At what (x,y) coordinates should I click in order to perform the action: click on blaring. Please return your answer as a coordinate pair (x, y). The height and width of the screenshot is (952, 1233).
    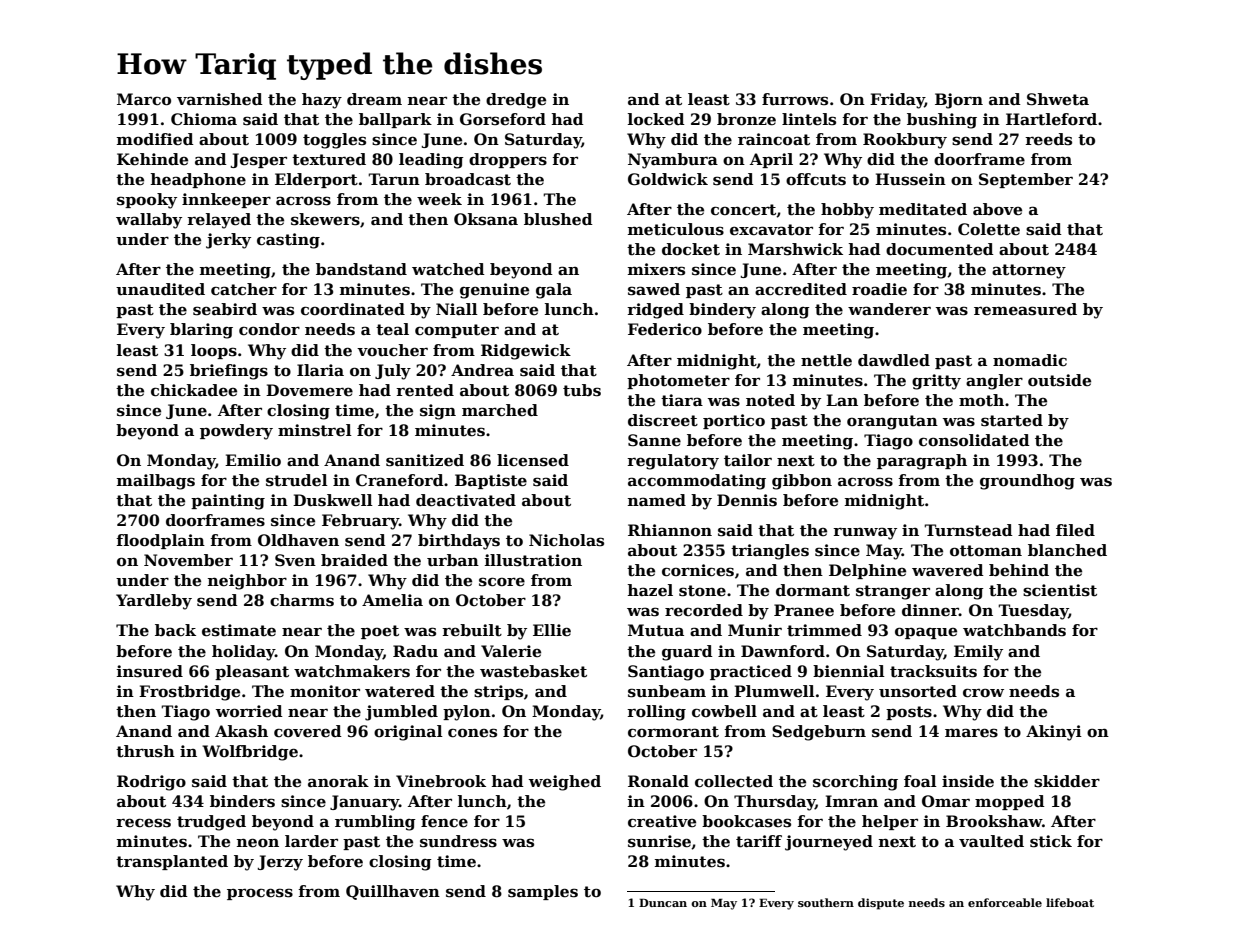
    Looking at the image, I should click on (201, 331).
